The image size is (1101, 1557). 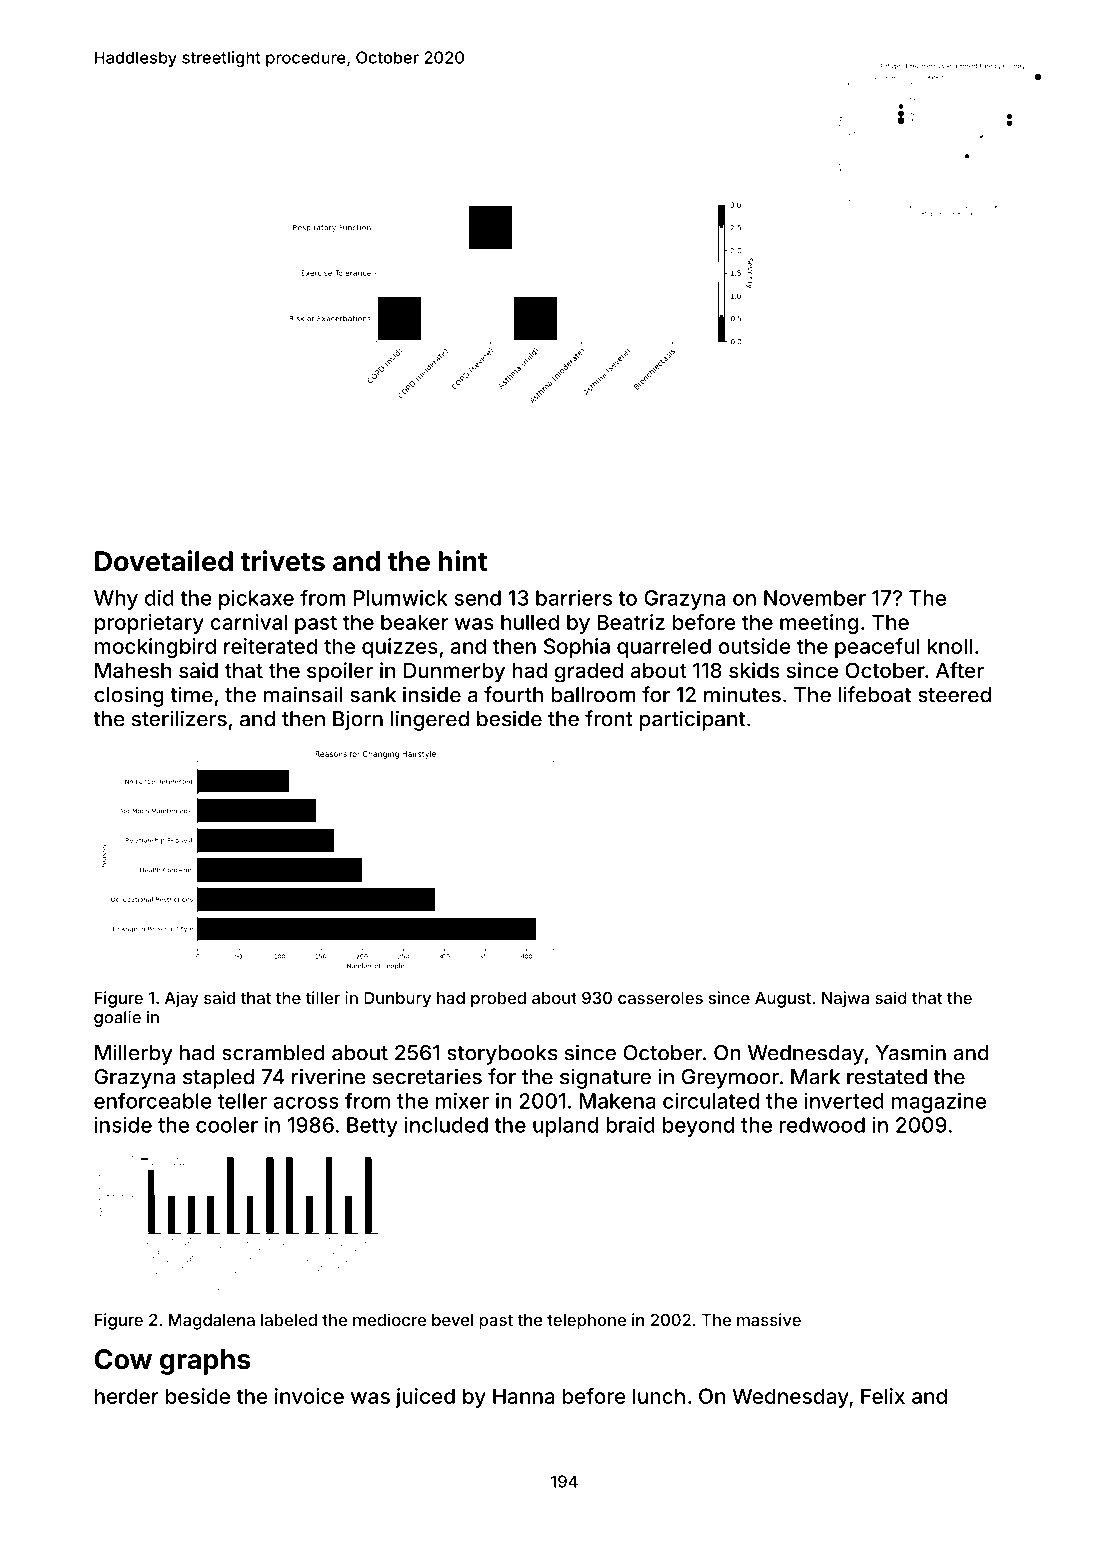 I want to click on carnival, so click(x=248, y=622).
